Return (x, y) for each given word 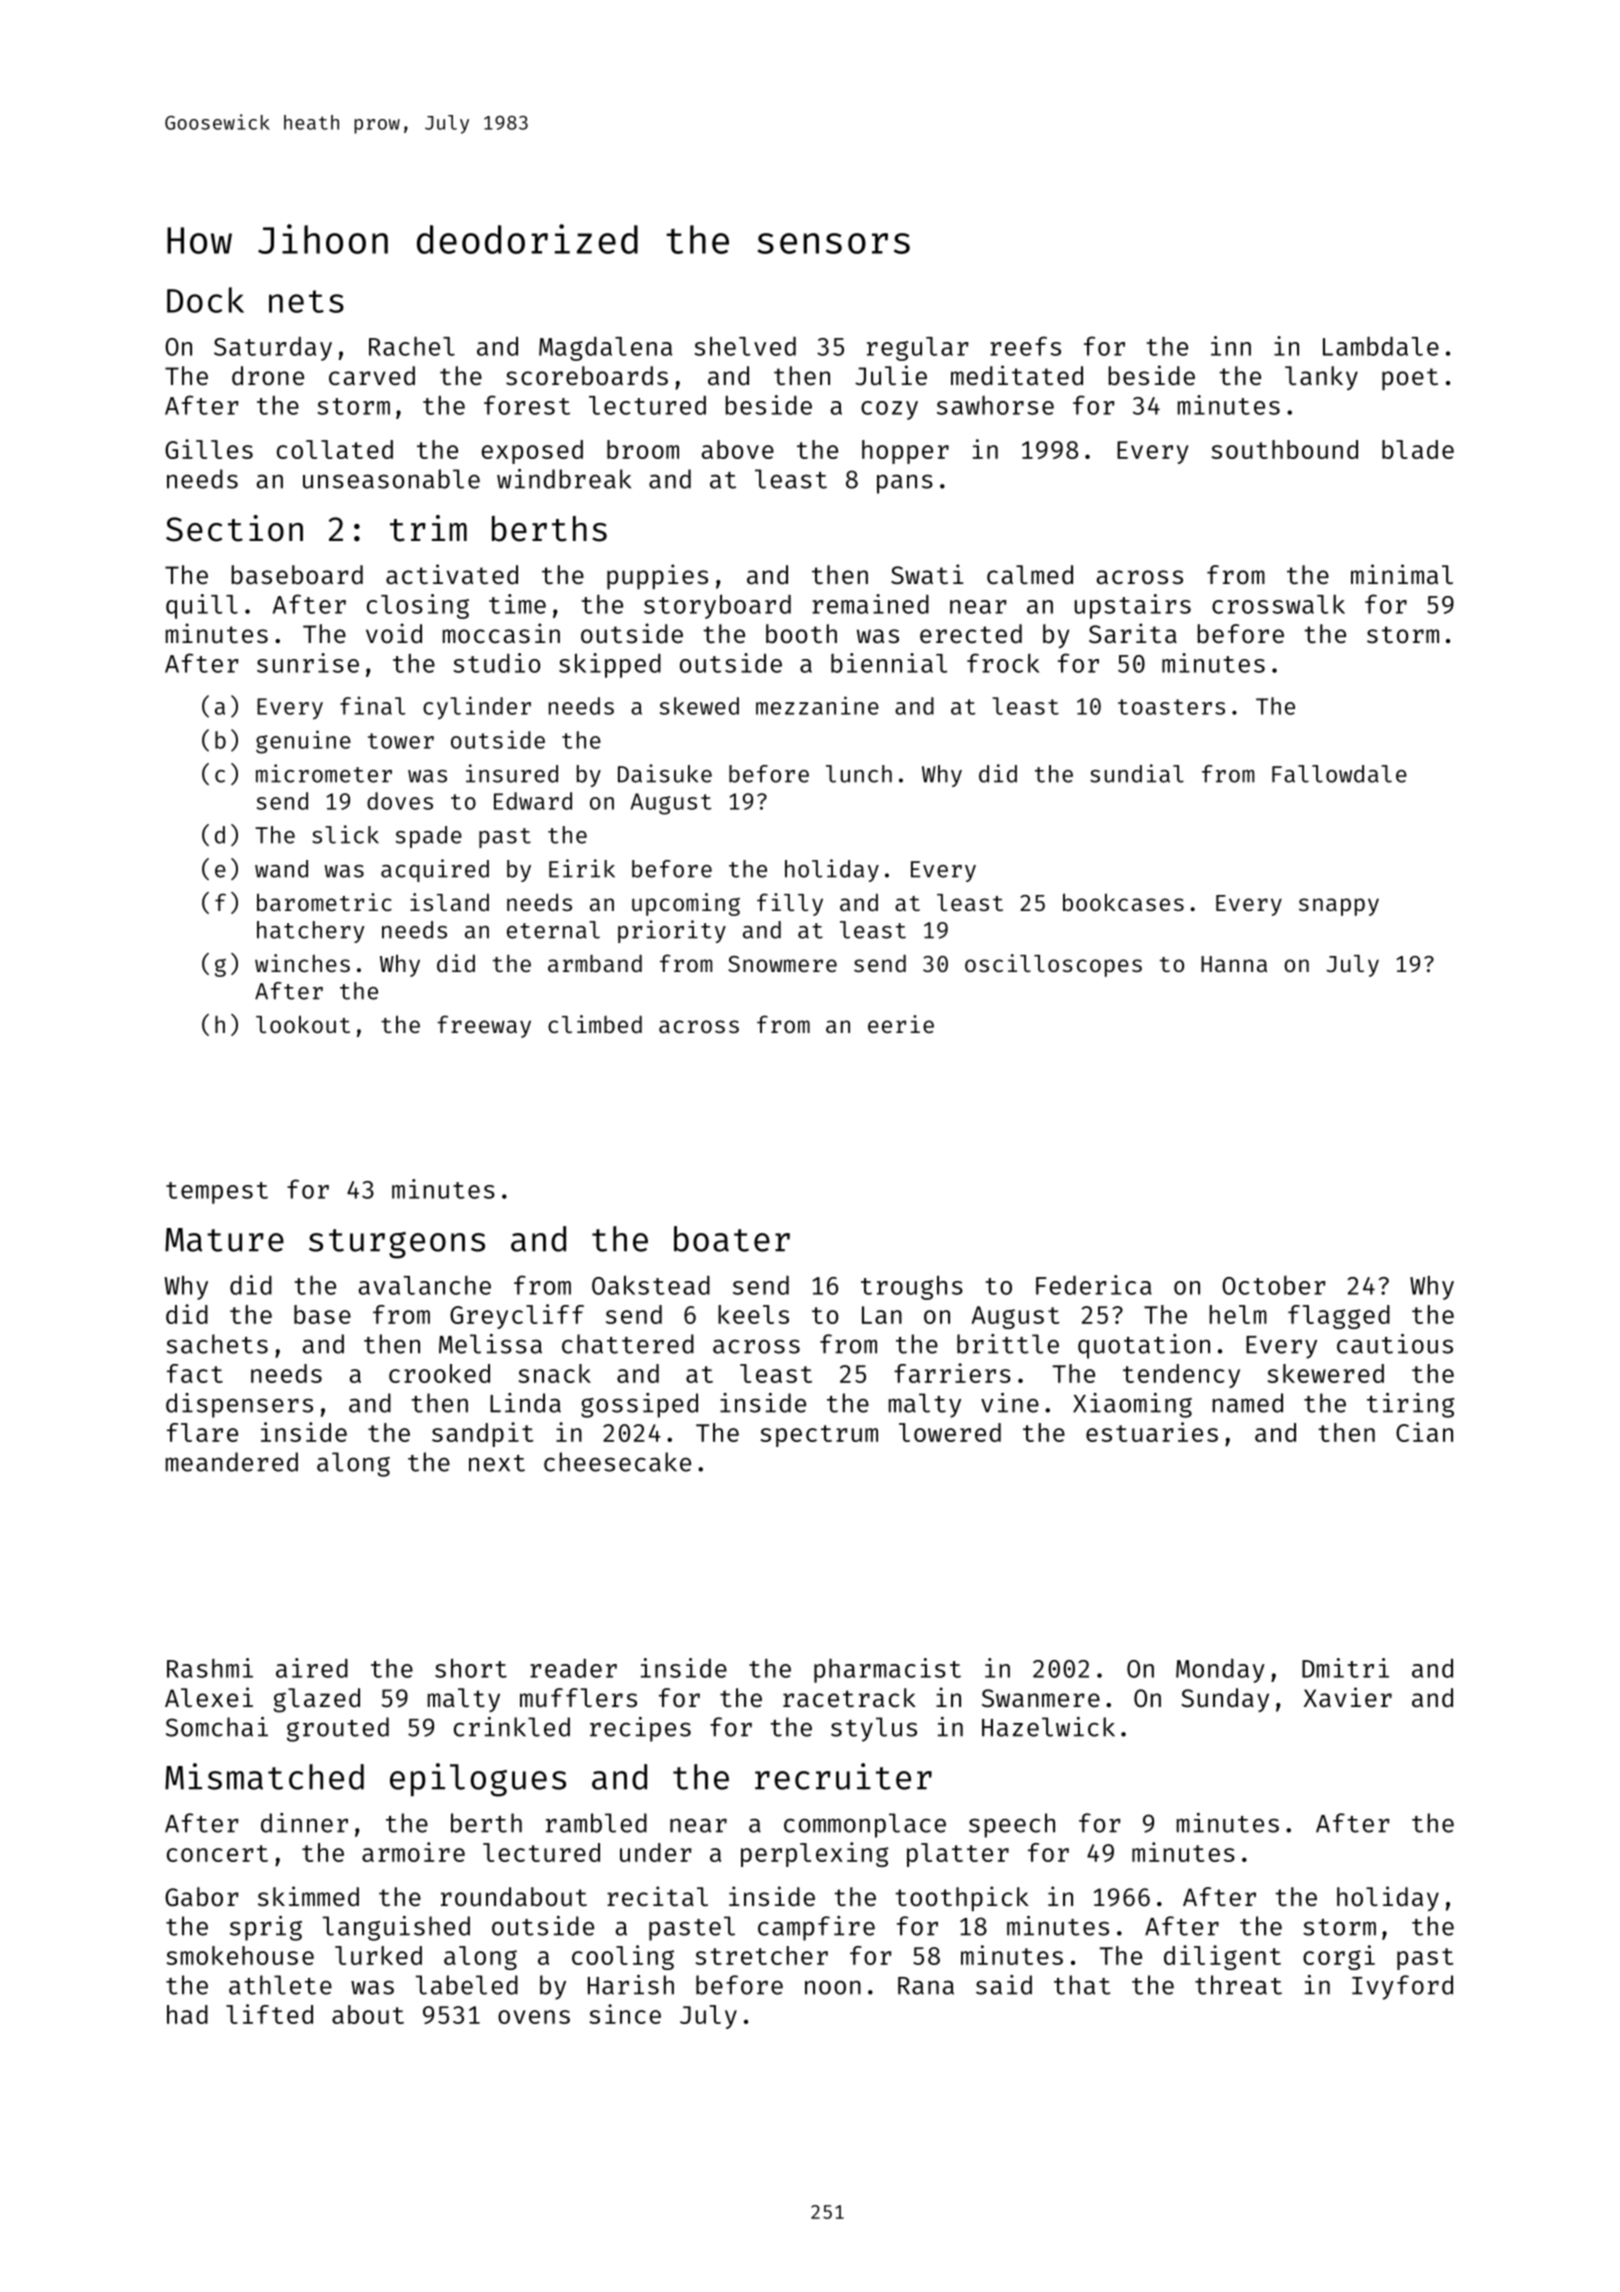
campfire (816, 1928)
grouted (338, 1729)
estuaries (1152, 1432)
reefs (1025, 346)
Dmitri (1345, 1668)
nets (306, 301)
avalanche (425, 1285)
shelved (745, 346)
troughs (912, 1288)
